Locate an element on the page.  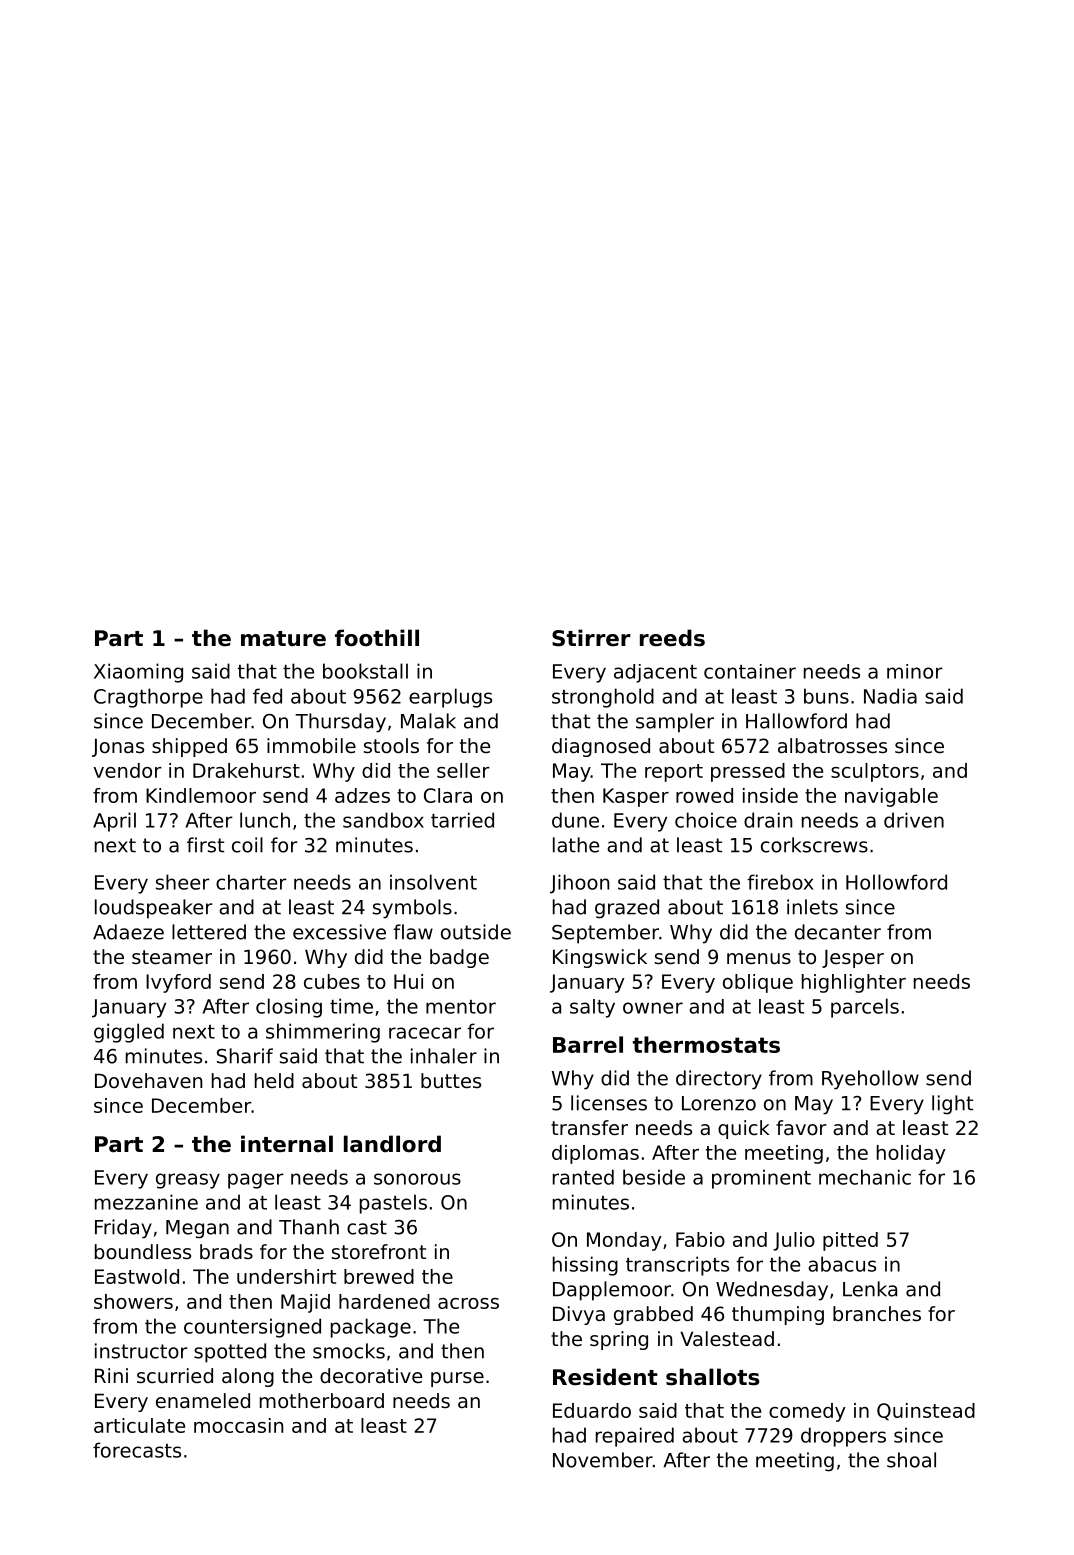
minor is located at coordinates (915, 671).
